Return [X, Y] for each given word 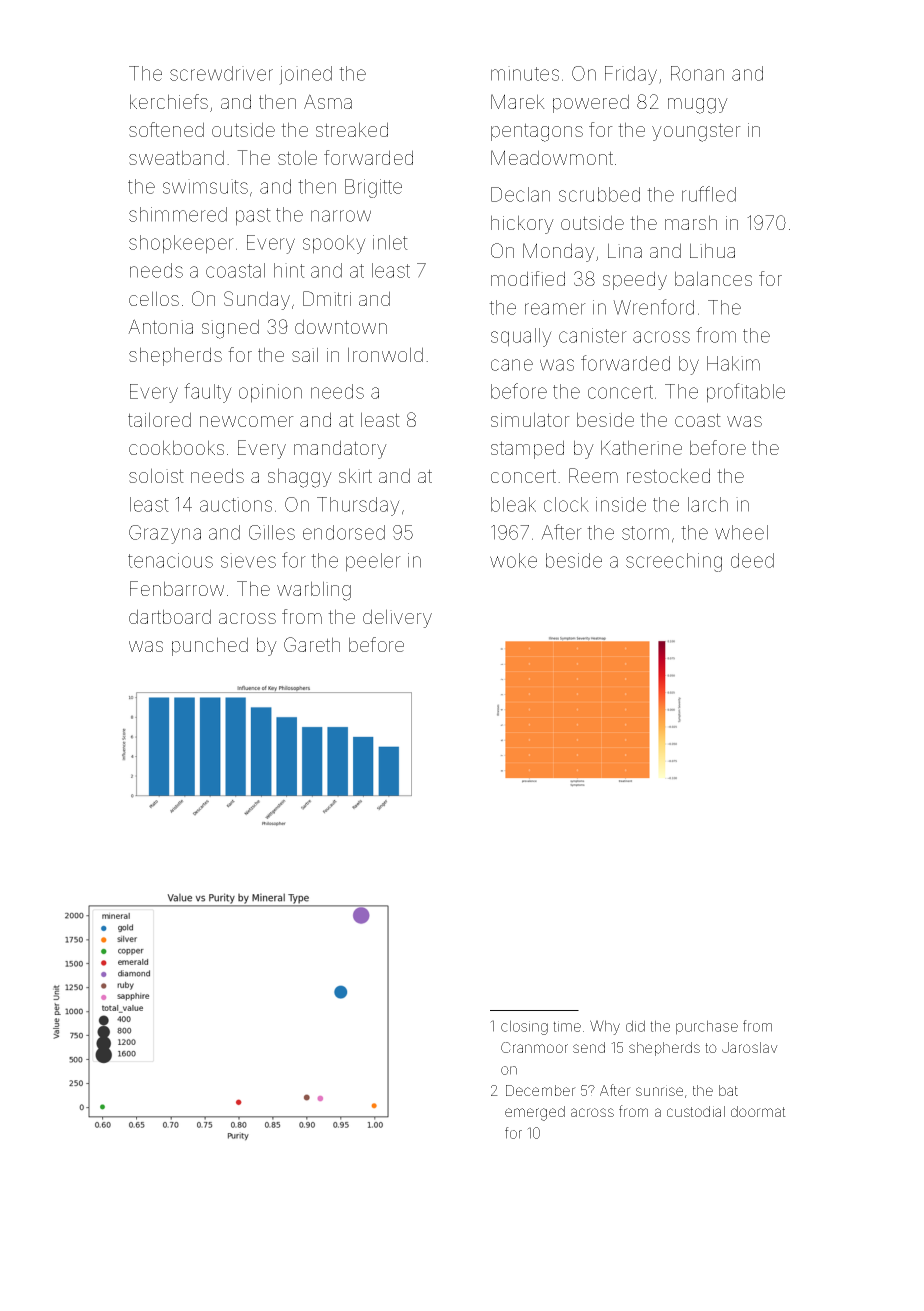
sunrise [659, 1090]
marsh [691, 222]
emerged [535, 1113]
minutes [525, 73]
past [253, 217]
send [589, 1047]
